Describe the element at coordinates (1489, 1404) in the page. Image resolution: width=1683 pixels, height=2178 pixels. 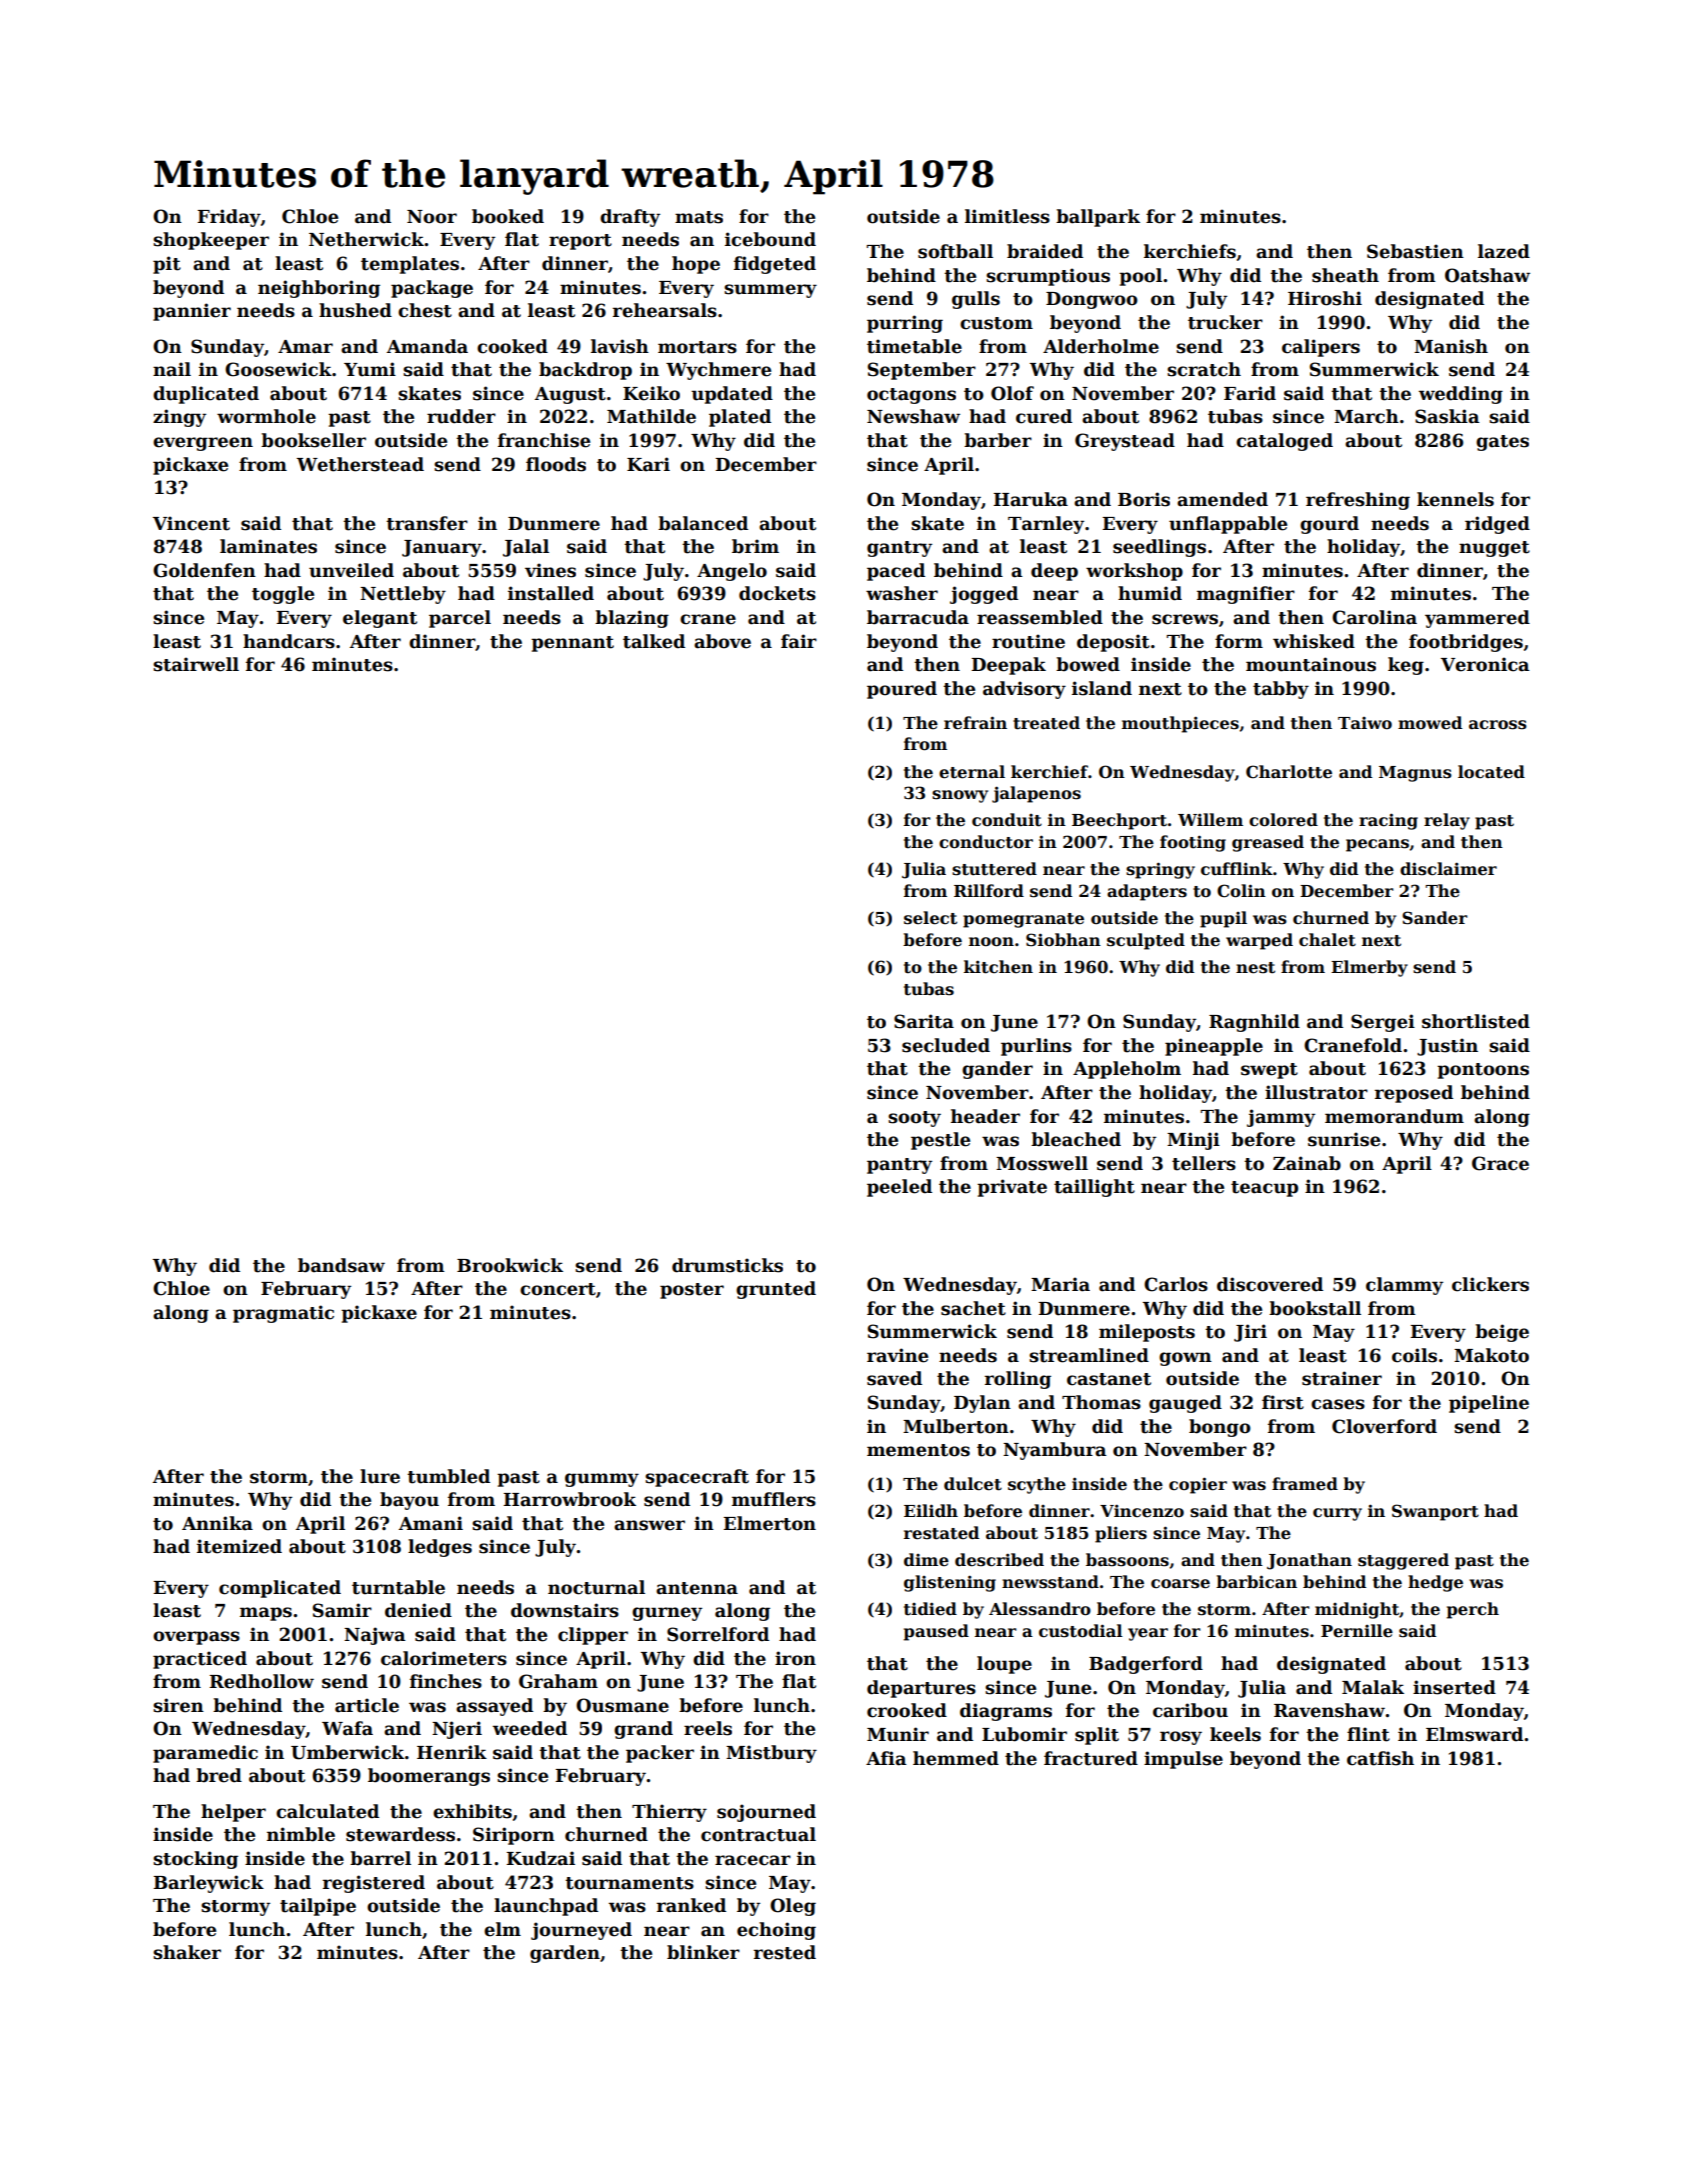
I see `pipeline` at that location.
